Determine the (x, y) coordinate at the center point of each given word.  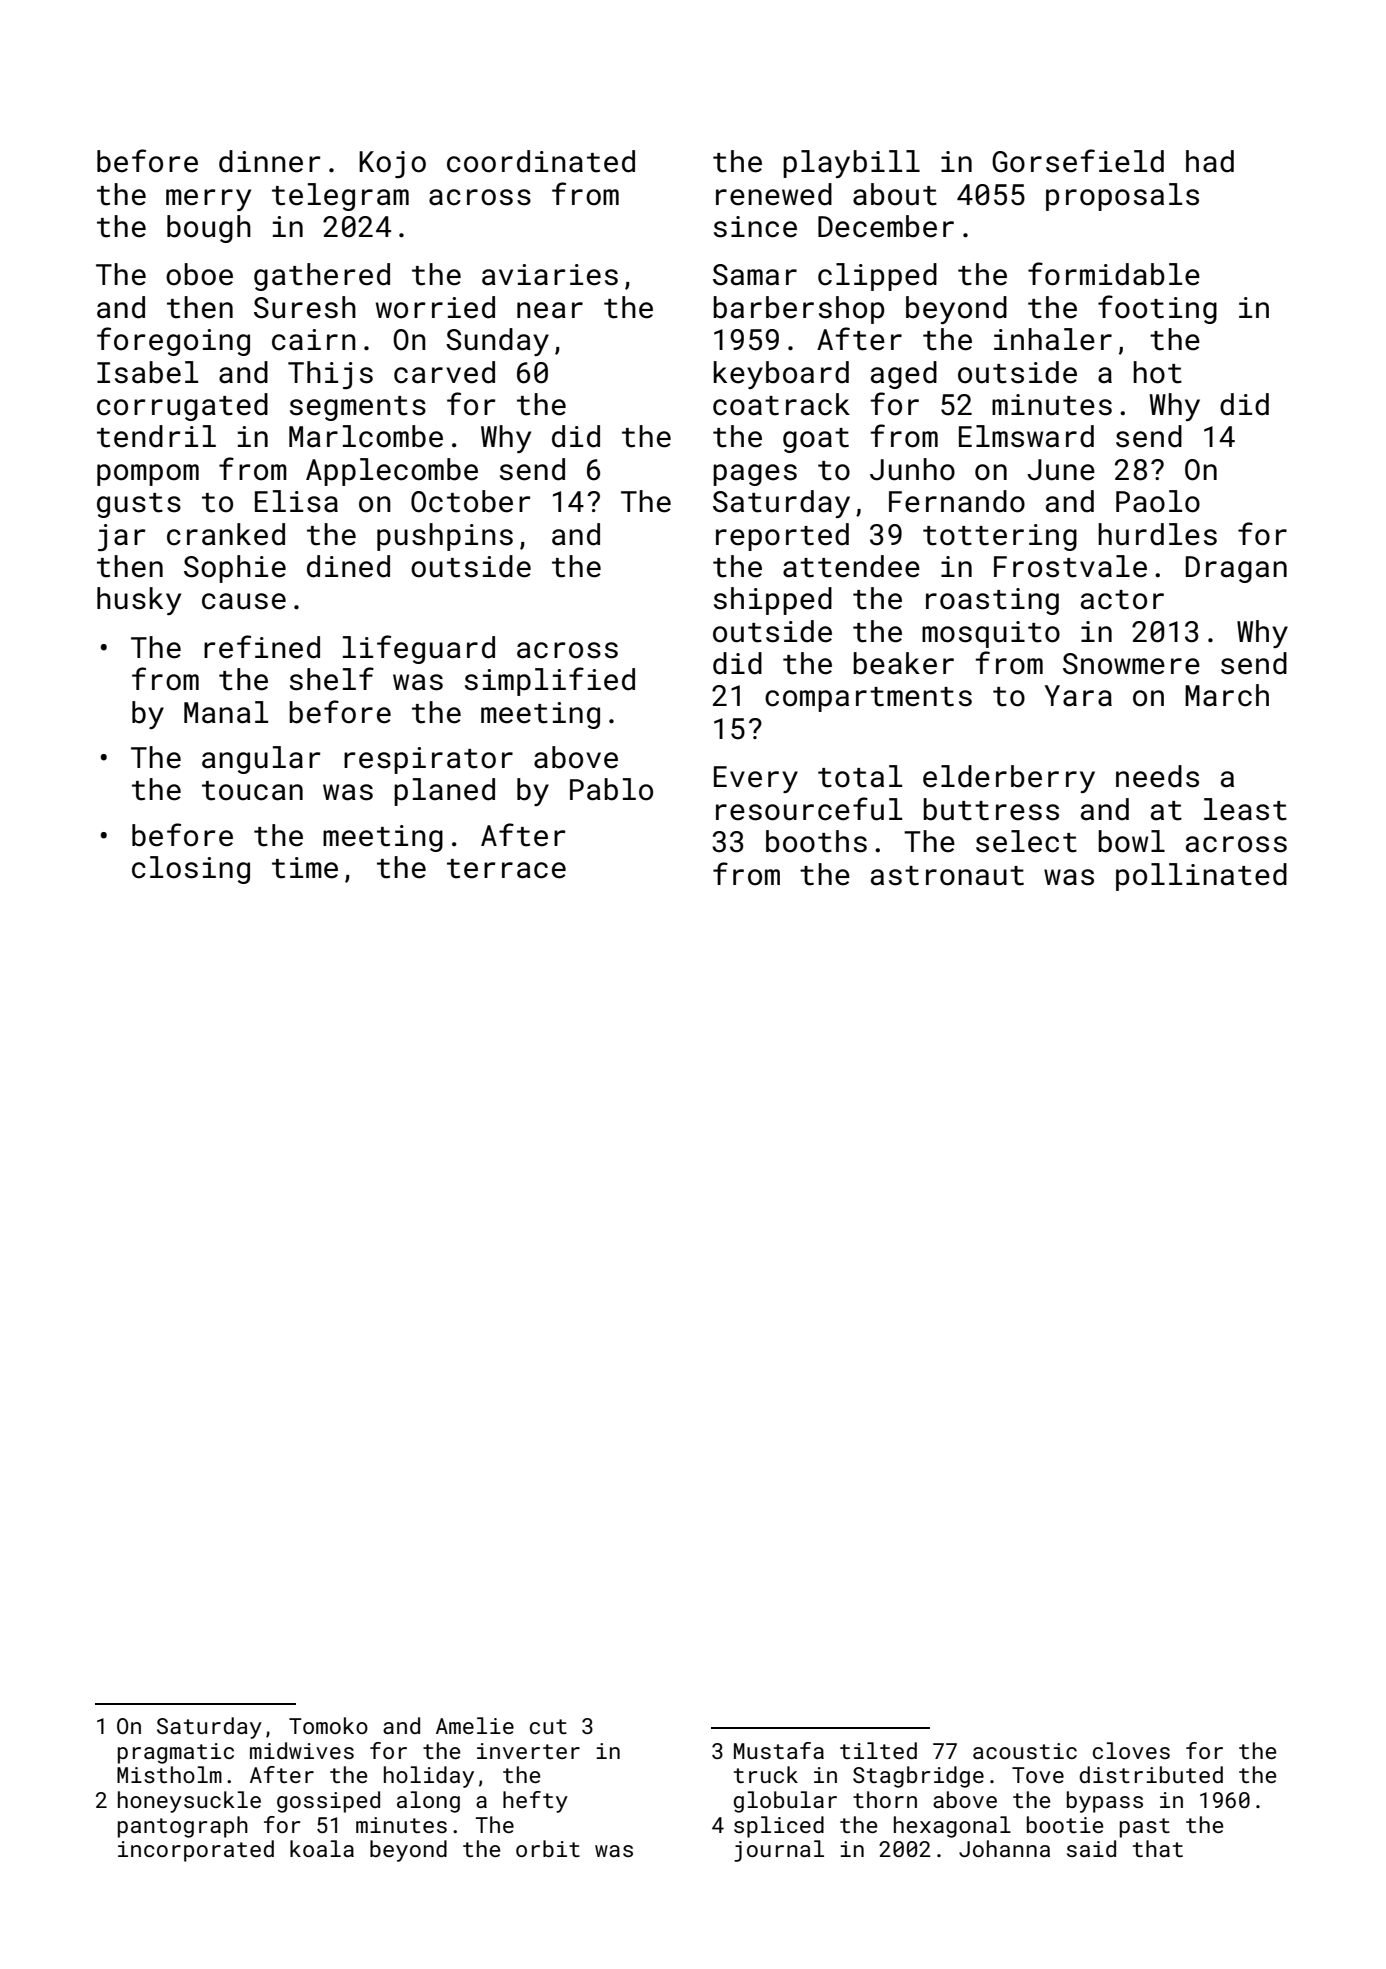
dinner (270, 161)
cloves (1131, 1750)
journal (779, 1851)
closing (191, 870)
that (1158, 1848)
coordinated (541, 161)
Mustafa (779, 1750)
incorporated (196, 1851)
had (1210, 161)
